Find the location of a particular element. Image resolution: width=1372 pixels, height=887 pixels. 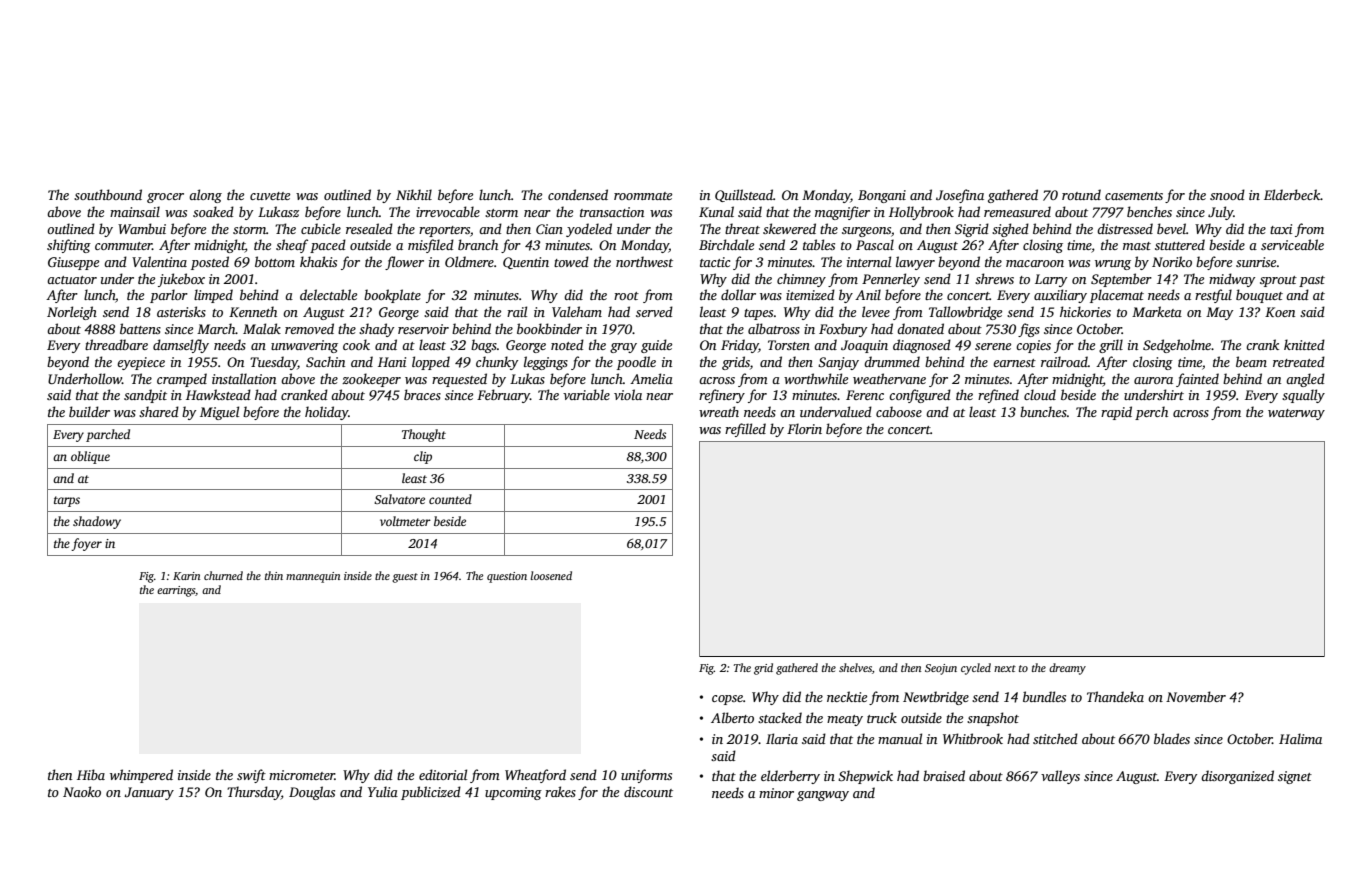

Nikhil is located at coordinates (414, 194).
